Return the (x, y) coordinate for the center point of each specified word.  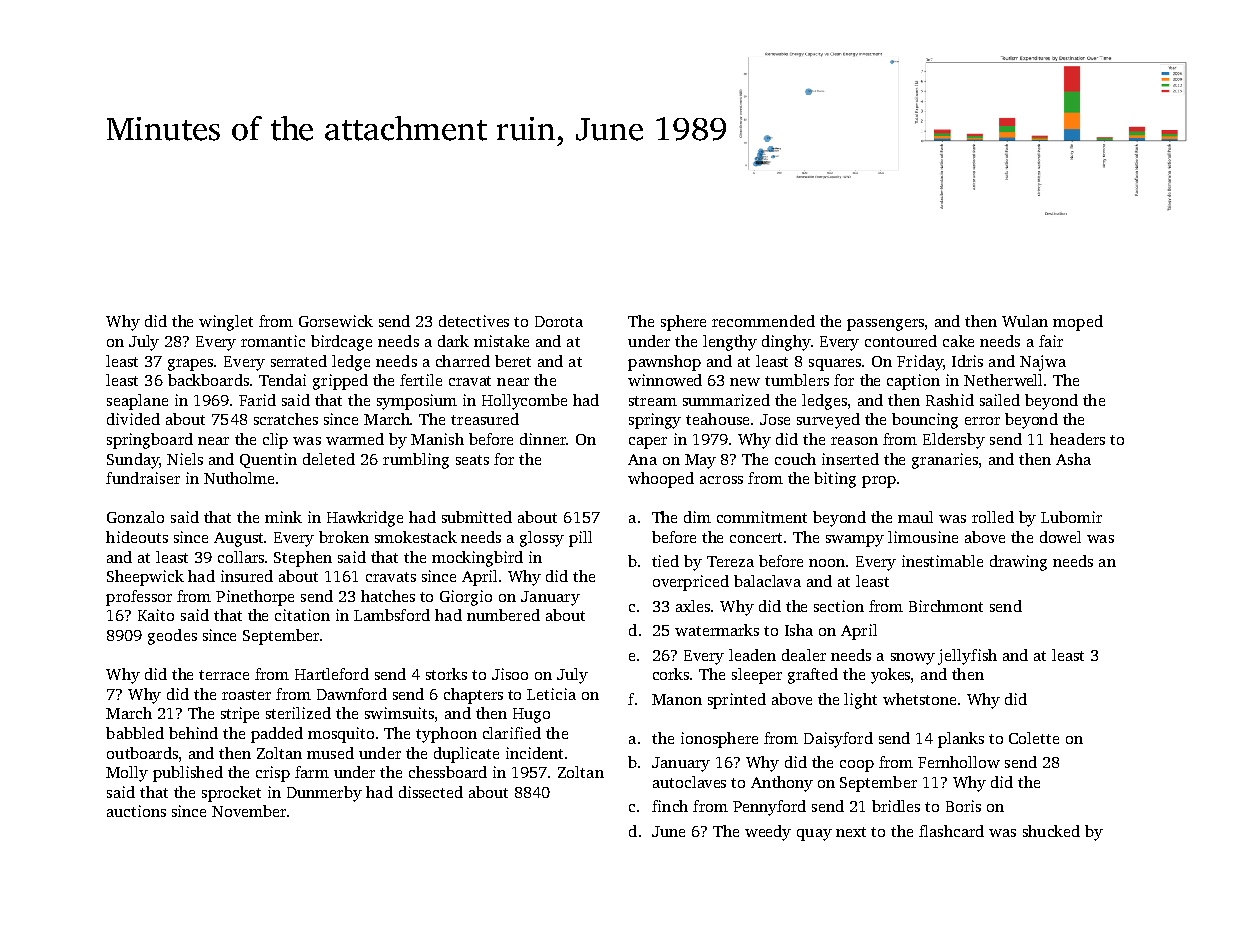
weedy (768, 833)
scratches (286, 419)
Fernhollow (959, 762)
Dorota (559, 321)
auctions (136, 811)
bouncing (925, 421)
